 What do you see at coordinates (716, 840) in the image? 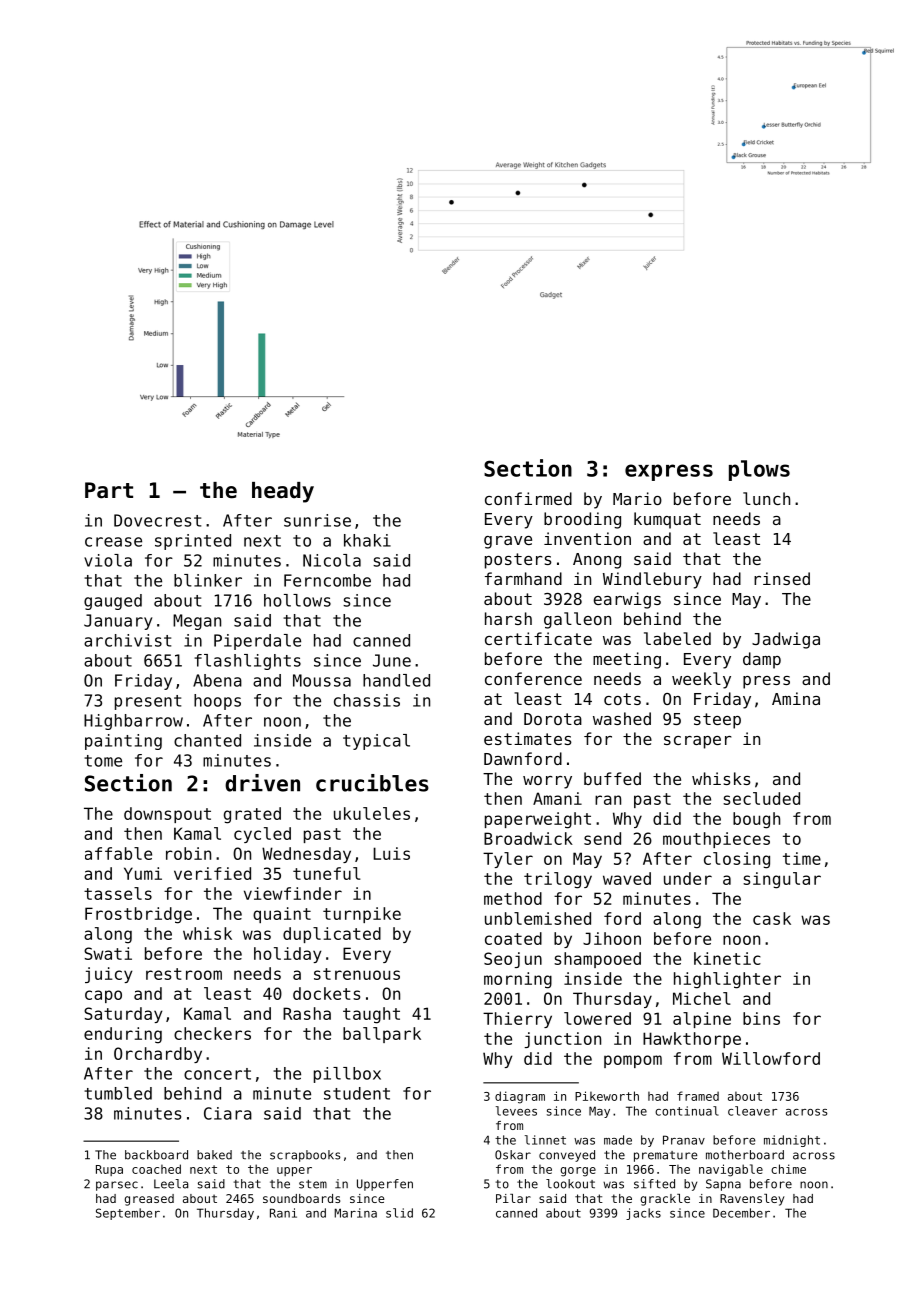
I see `mouthpieces` at bounding box center [716, 840].
